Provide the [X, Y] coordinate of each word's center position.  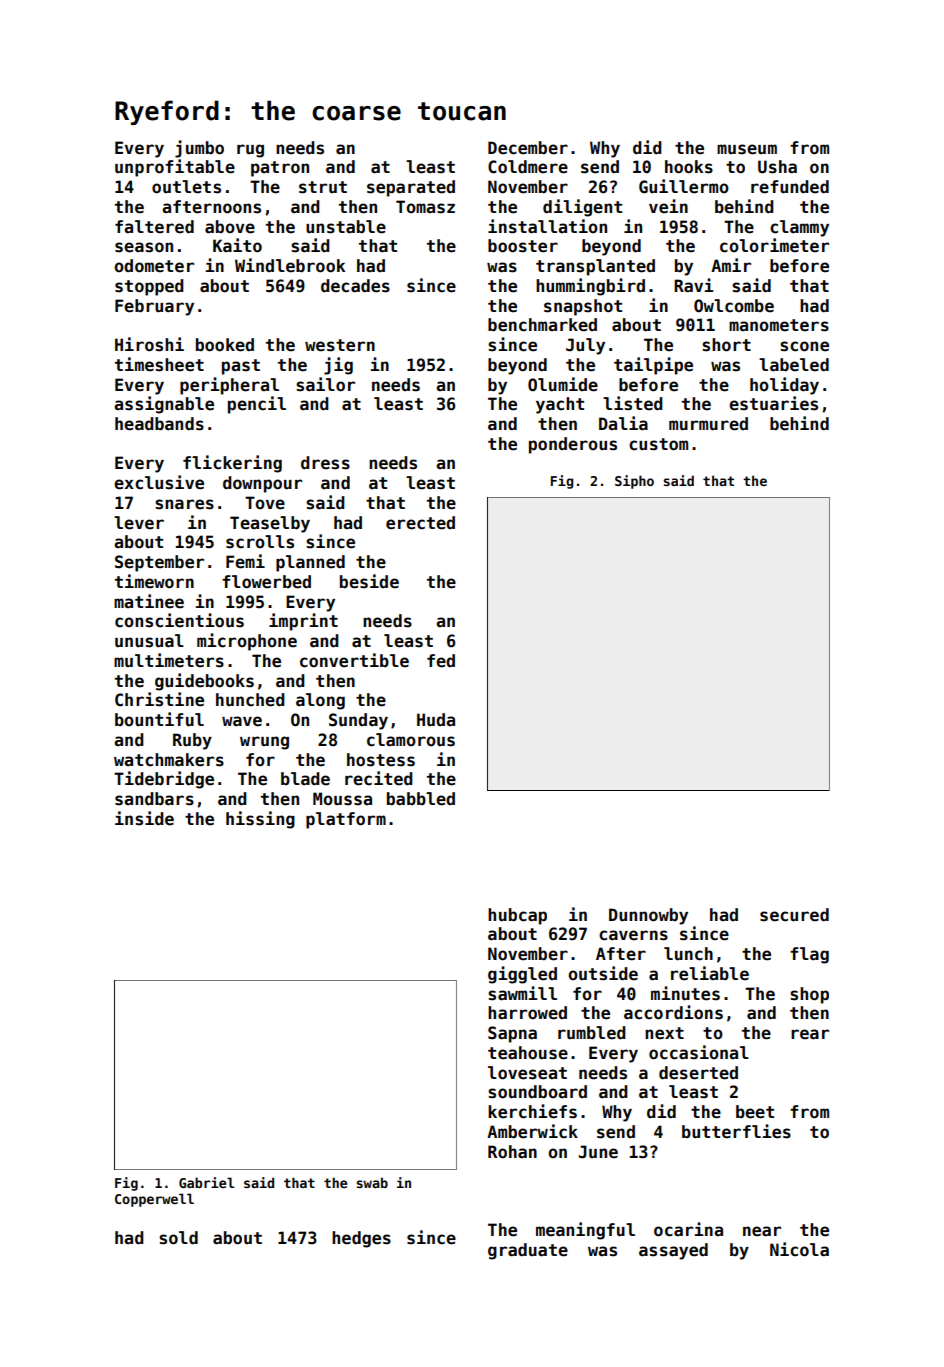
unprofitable [175, 168]
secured [794, 915]
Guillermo [684, 186]
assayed [673, 1251]
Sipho [634, 482]
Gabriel [206, 1182]
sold [178, 1238]
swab [372, 1182]
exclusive [159, 482]
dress [325, 463]
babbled [421, 799]
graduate [528, 1251]
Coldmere [528, 167]
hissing [260, 820]
